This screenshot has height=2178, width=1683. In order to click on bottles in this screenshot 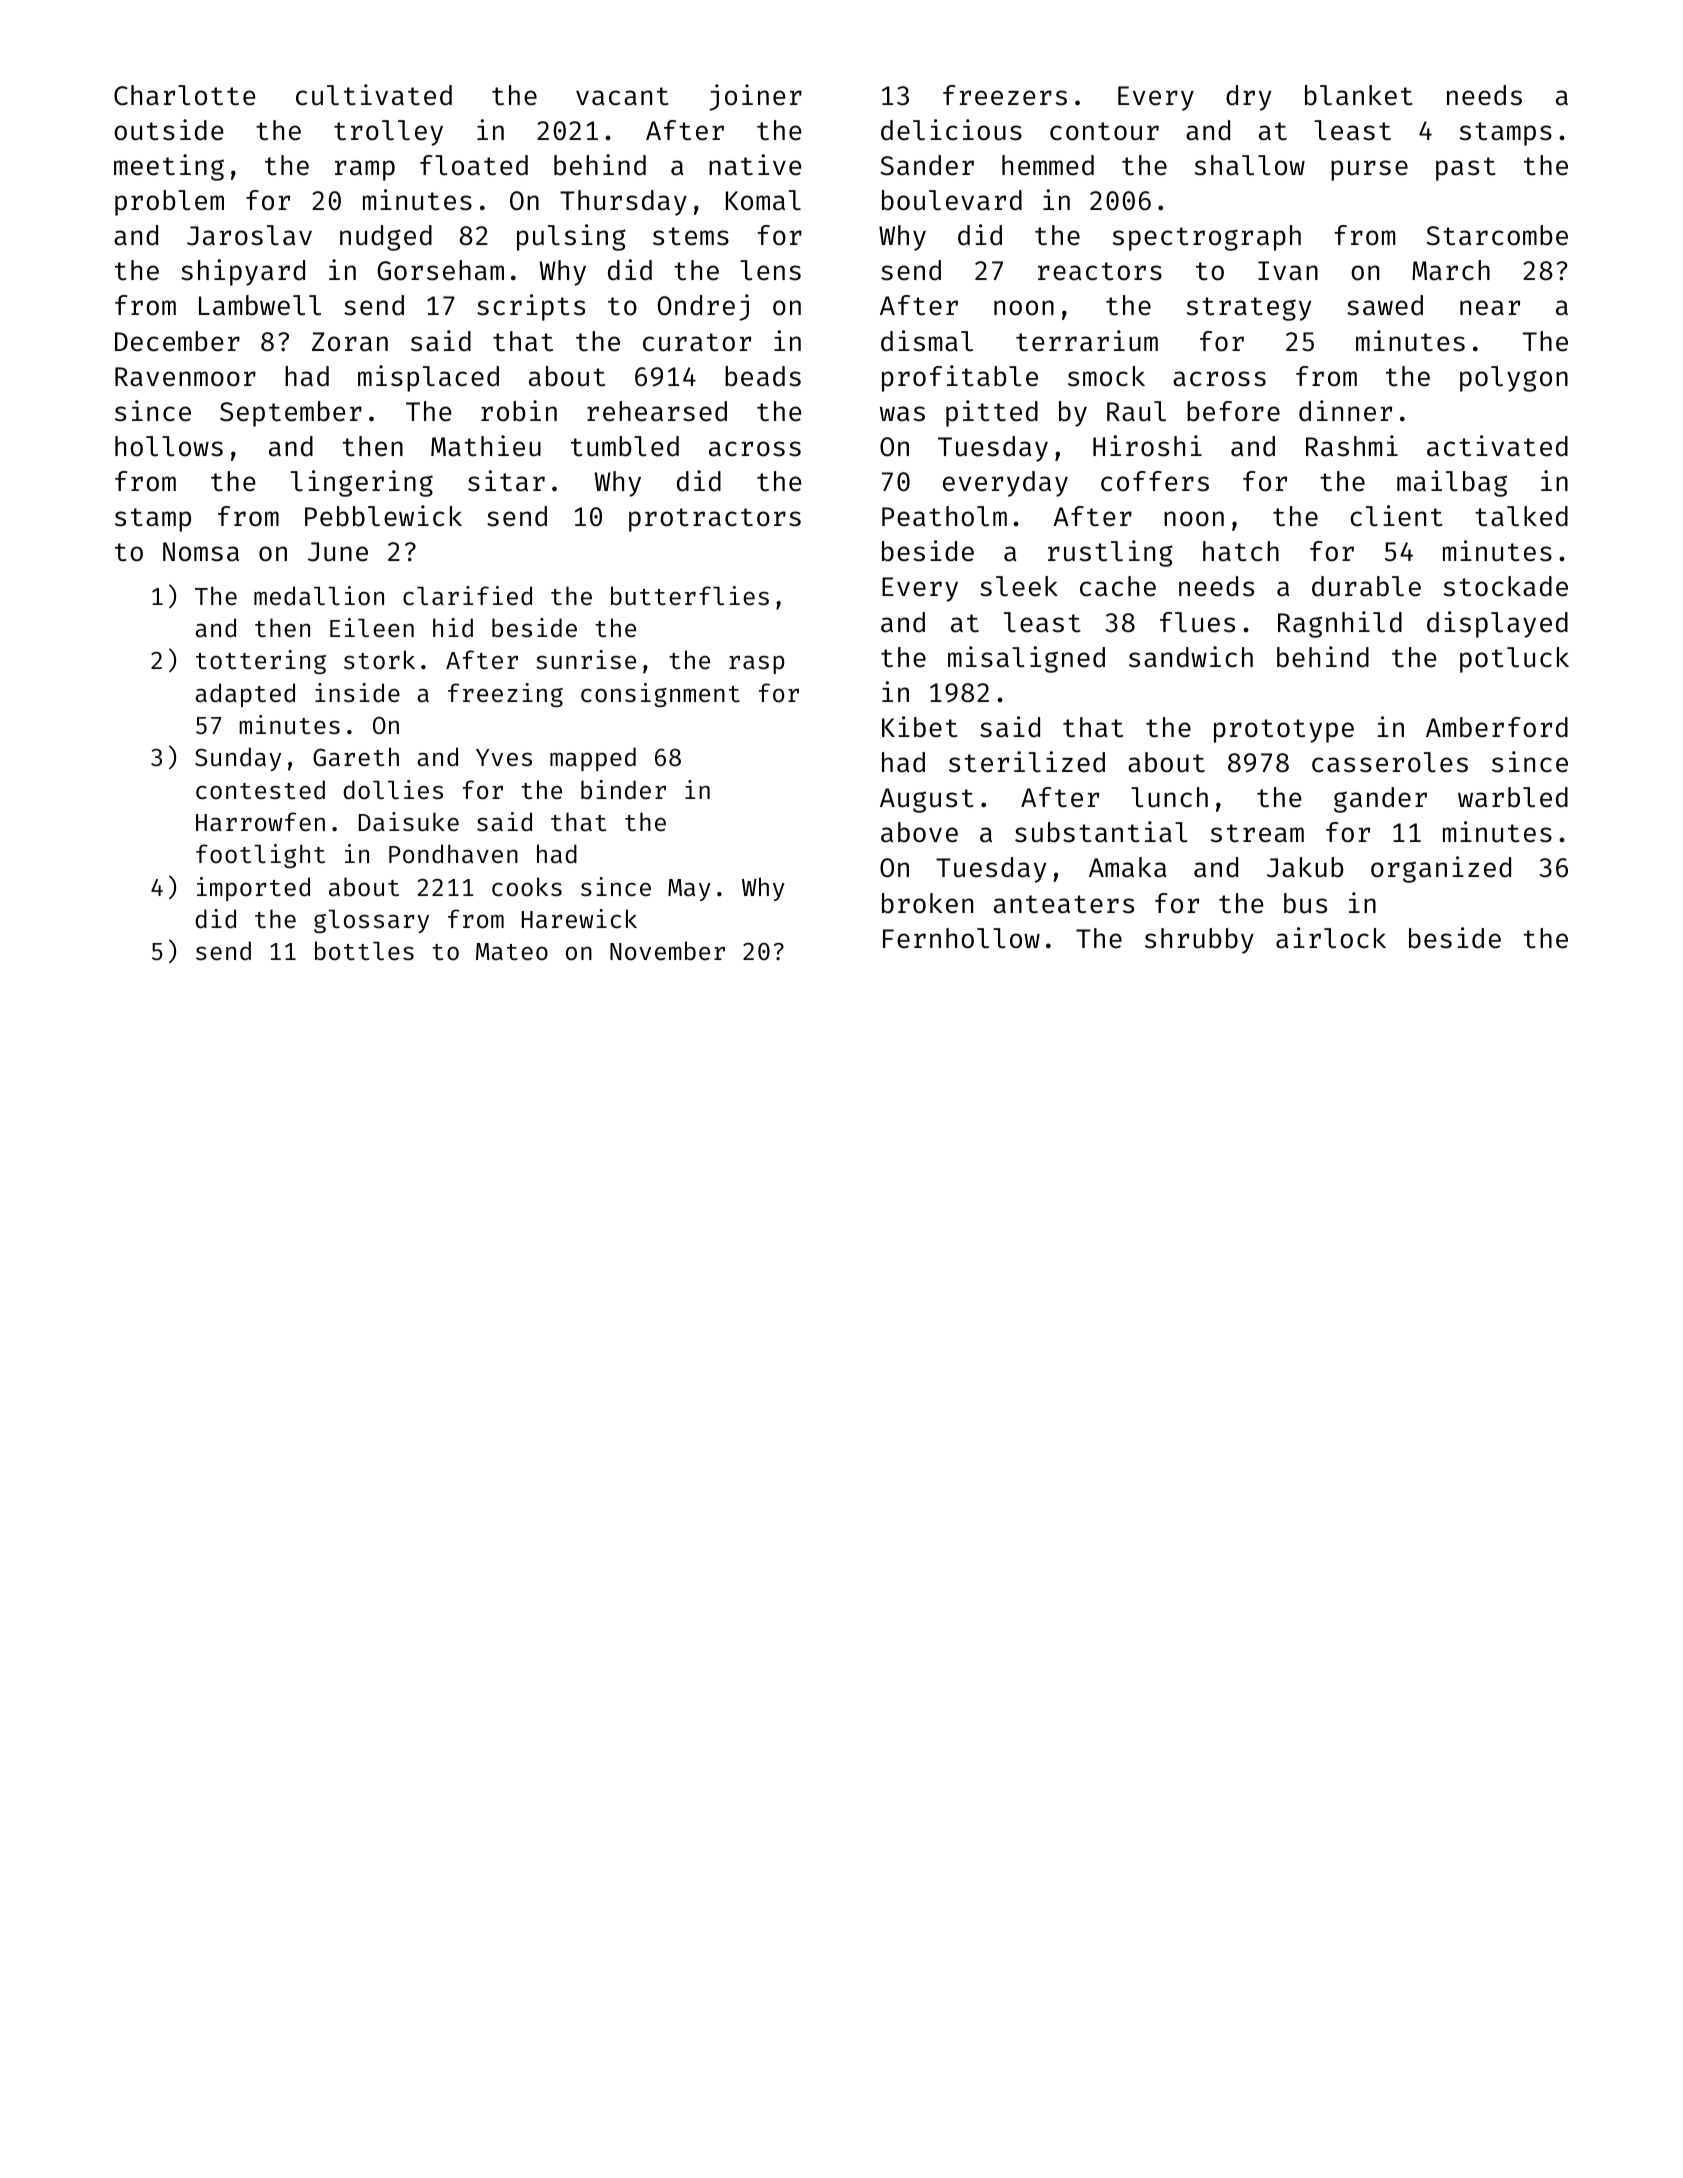, I will do `click(364, 951)`.
